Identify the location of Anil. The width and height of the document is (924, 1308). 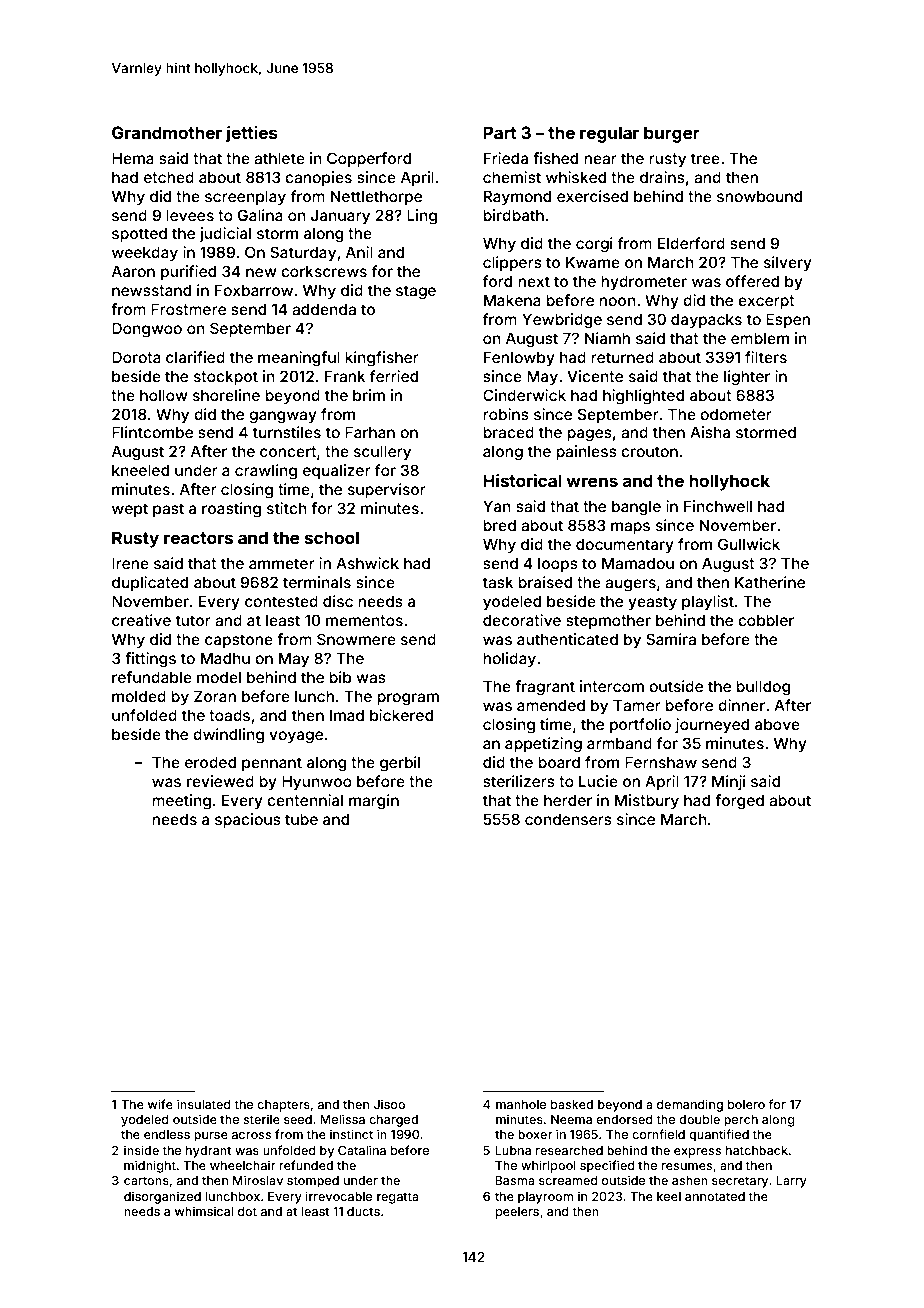
(359, 252).
